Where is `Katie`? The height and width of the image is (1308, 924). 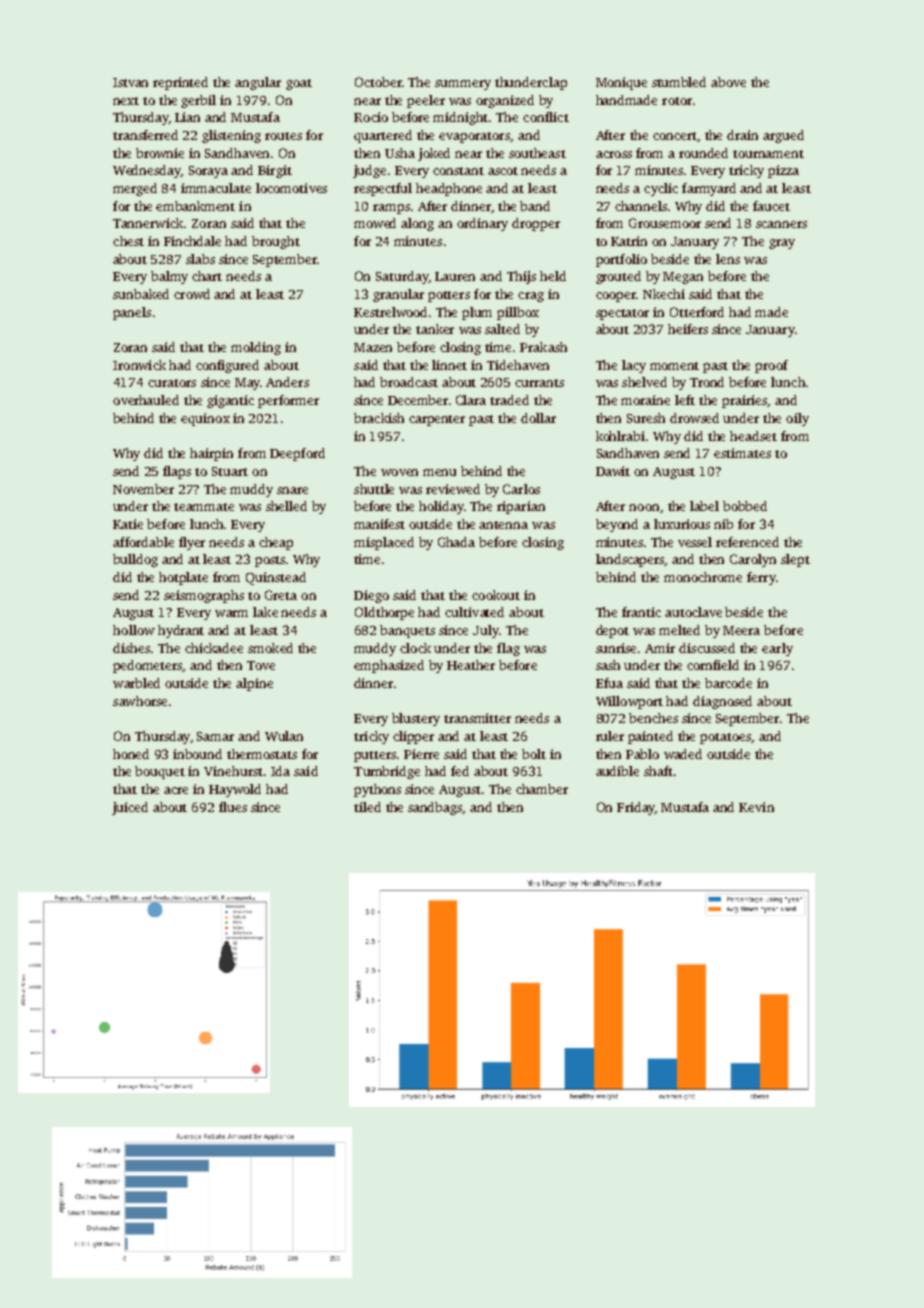
Katie is located at coordinates (128, 524).
